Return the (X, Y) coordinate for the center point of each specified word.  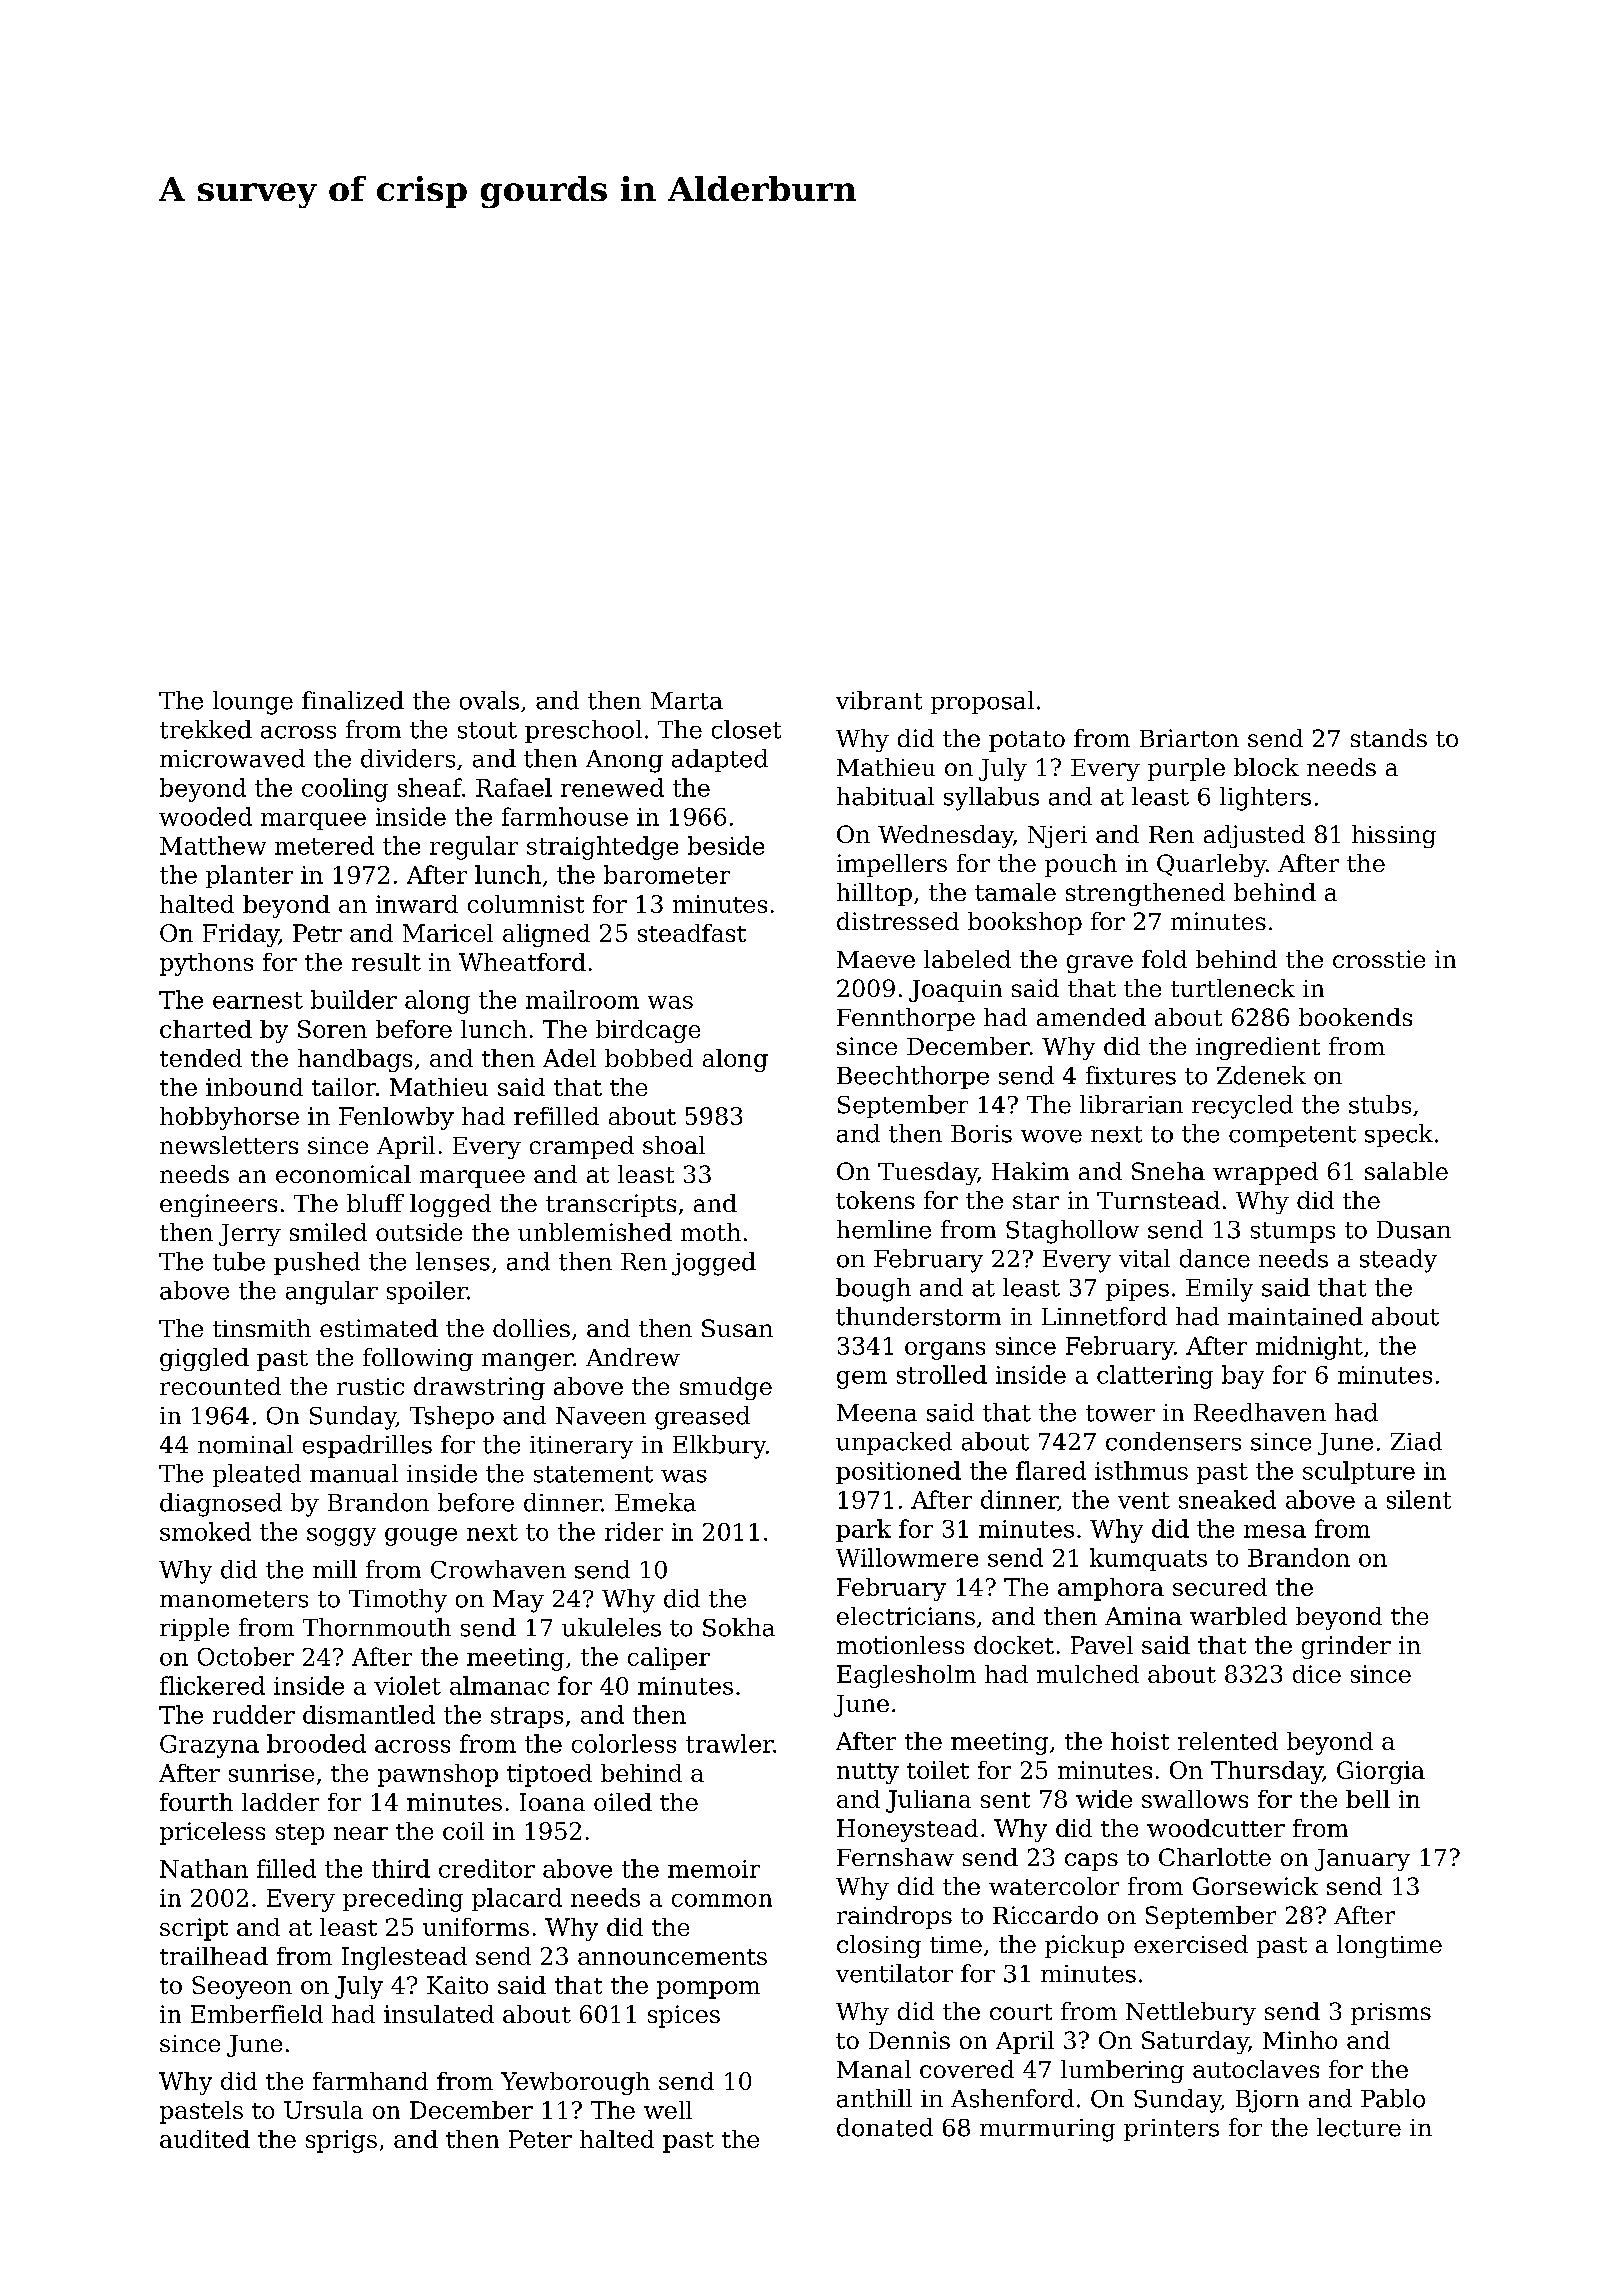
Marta (687, 701)
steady (1398, 1261)
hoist (1140, 1741)
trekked (206, 729)
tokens (875, 1200)
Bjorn (1267, 2101)
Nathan (204, 1868)
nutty (868, 1773)
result (386, 962)
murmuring (1047, 2130)
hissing (1394, 836)
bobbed (649, 1058)
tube (239, 1261)
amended (1091, 1017)
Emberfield (257, 2014)
